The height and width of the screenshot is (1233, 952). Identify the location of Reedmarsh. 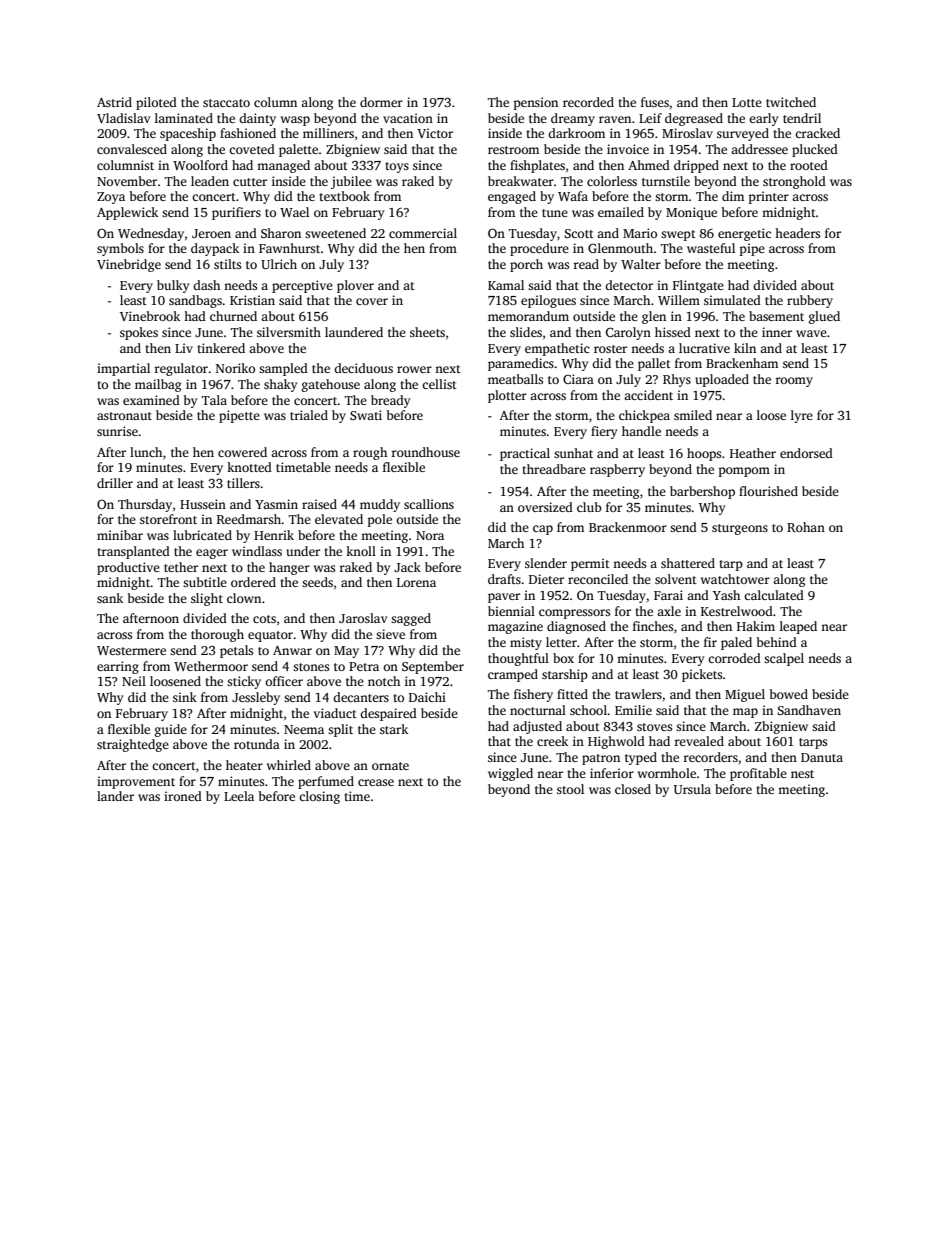
(249, 519).
